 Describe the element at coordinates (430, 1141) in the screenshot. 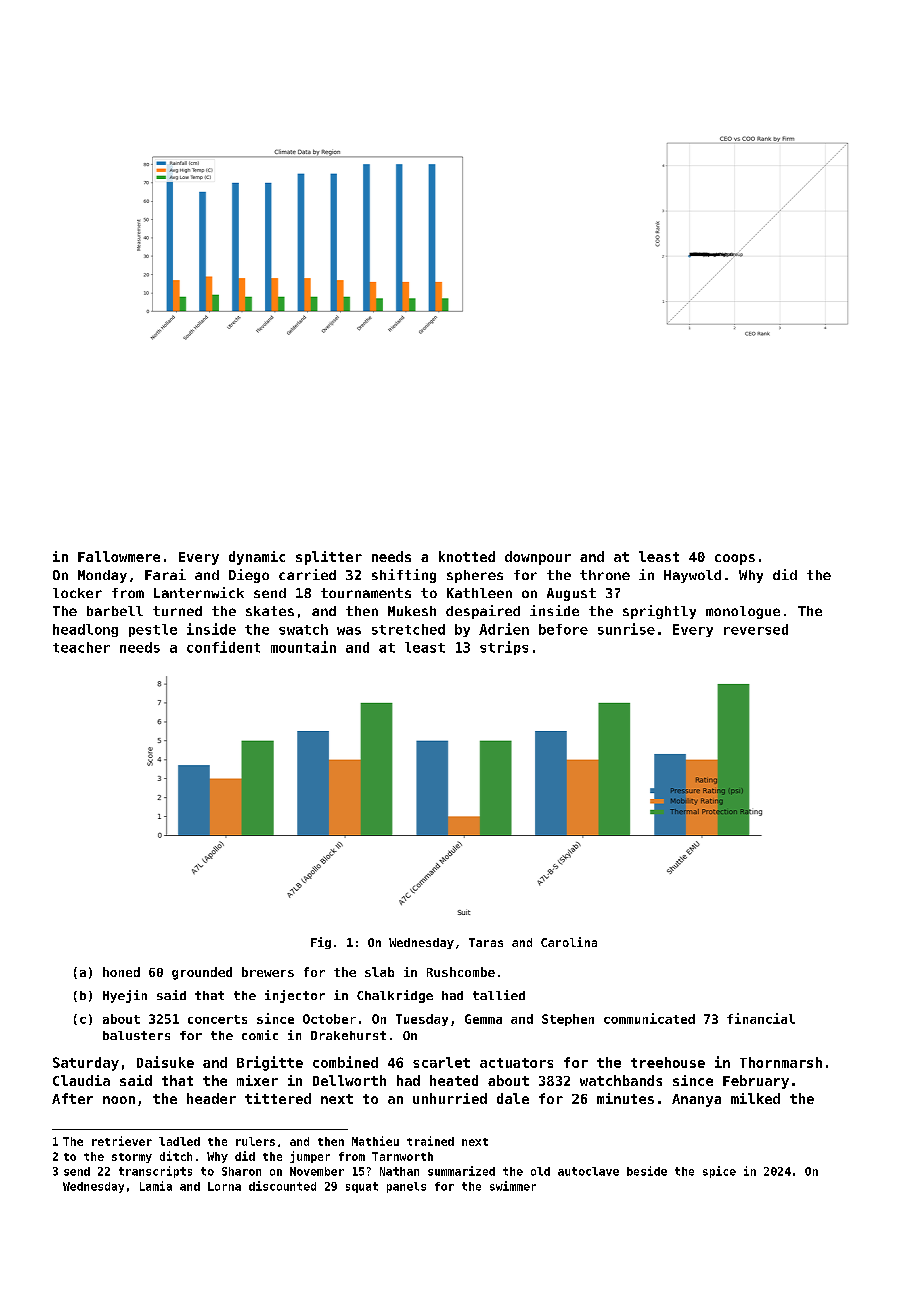

I see `trained` at that location.
